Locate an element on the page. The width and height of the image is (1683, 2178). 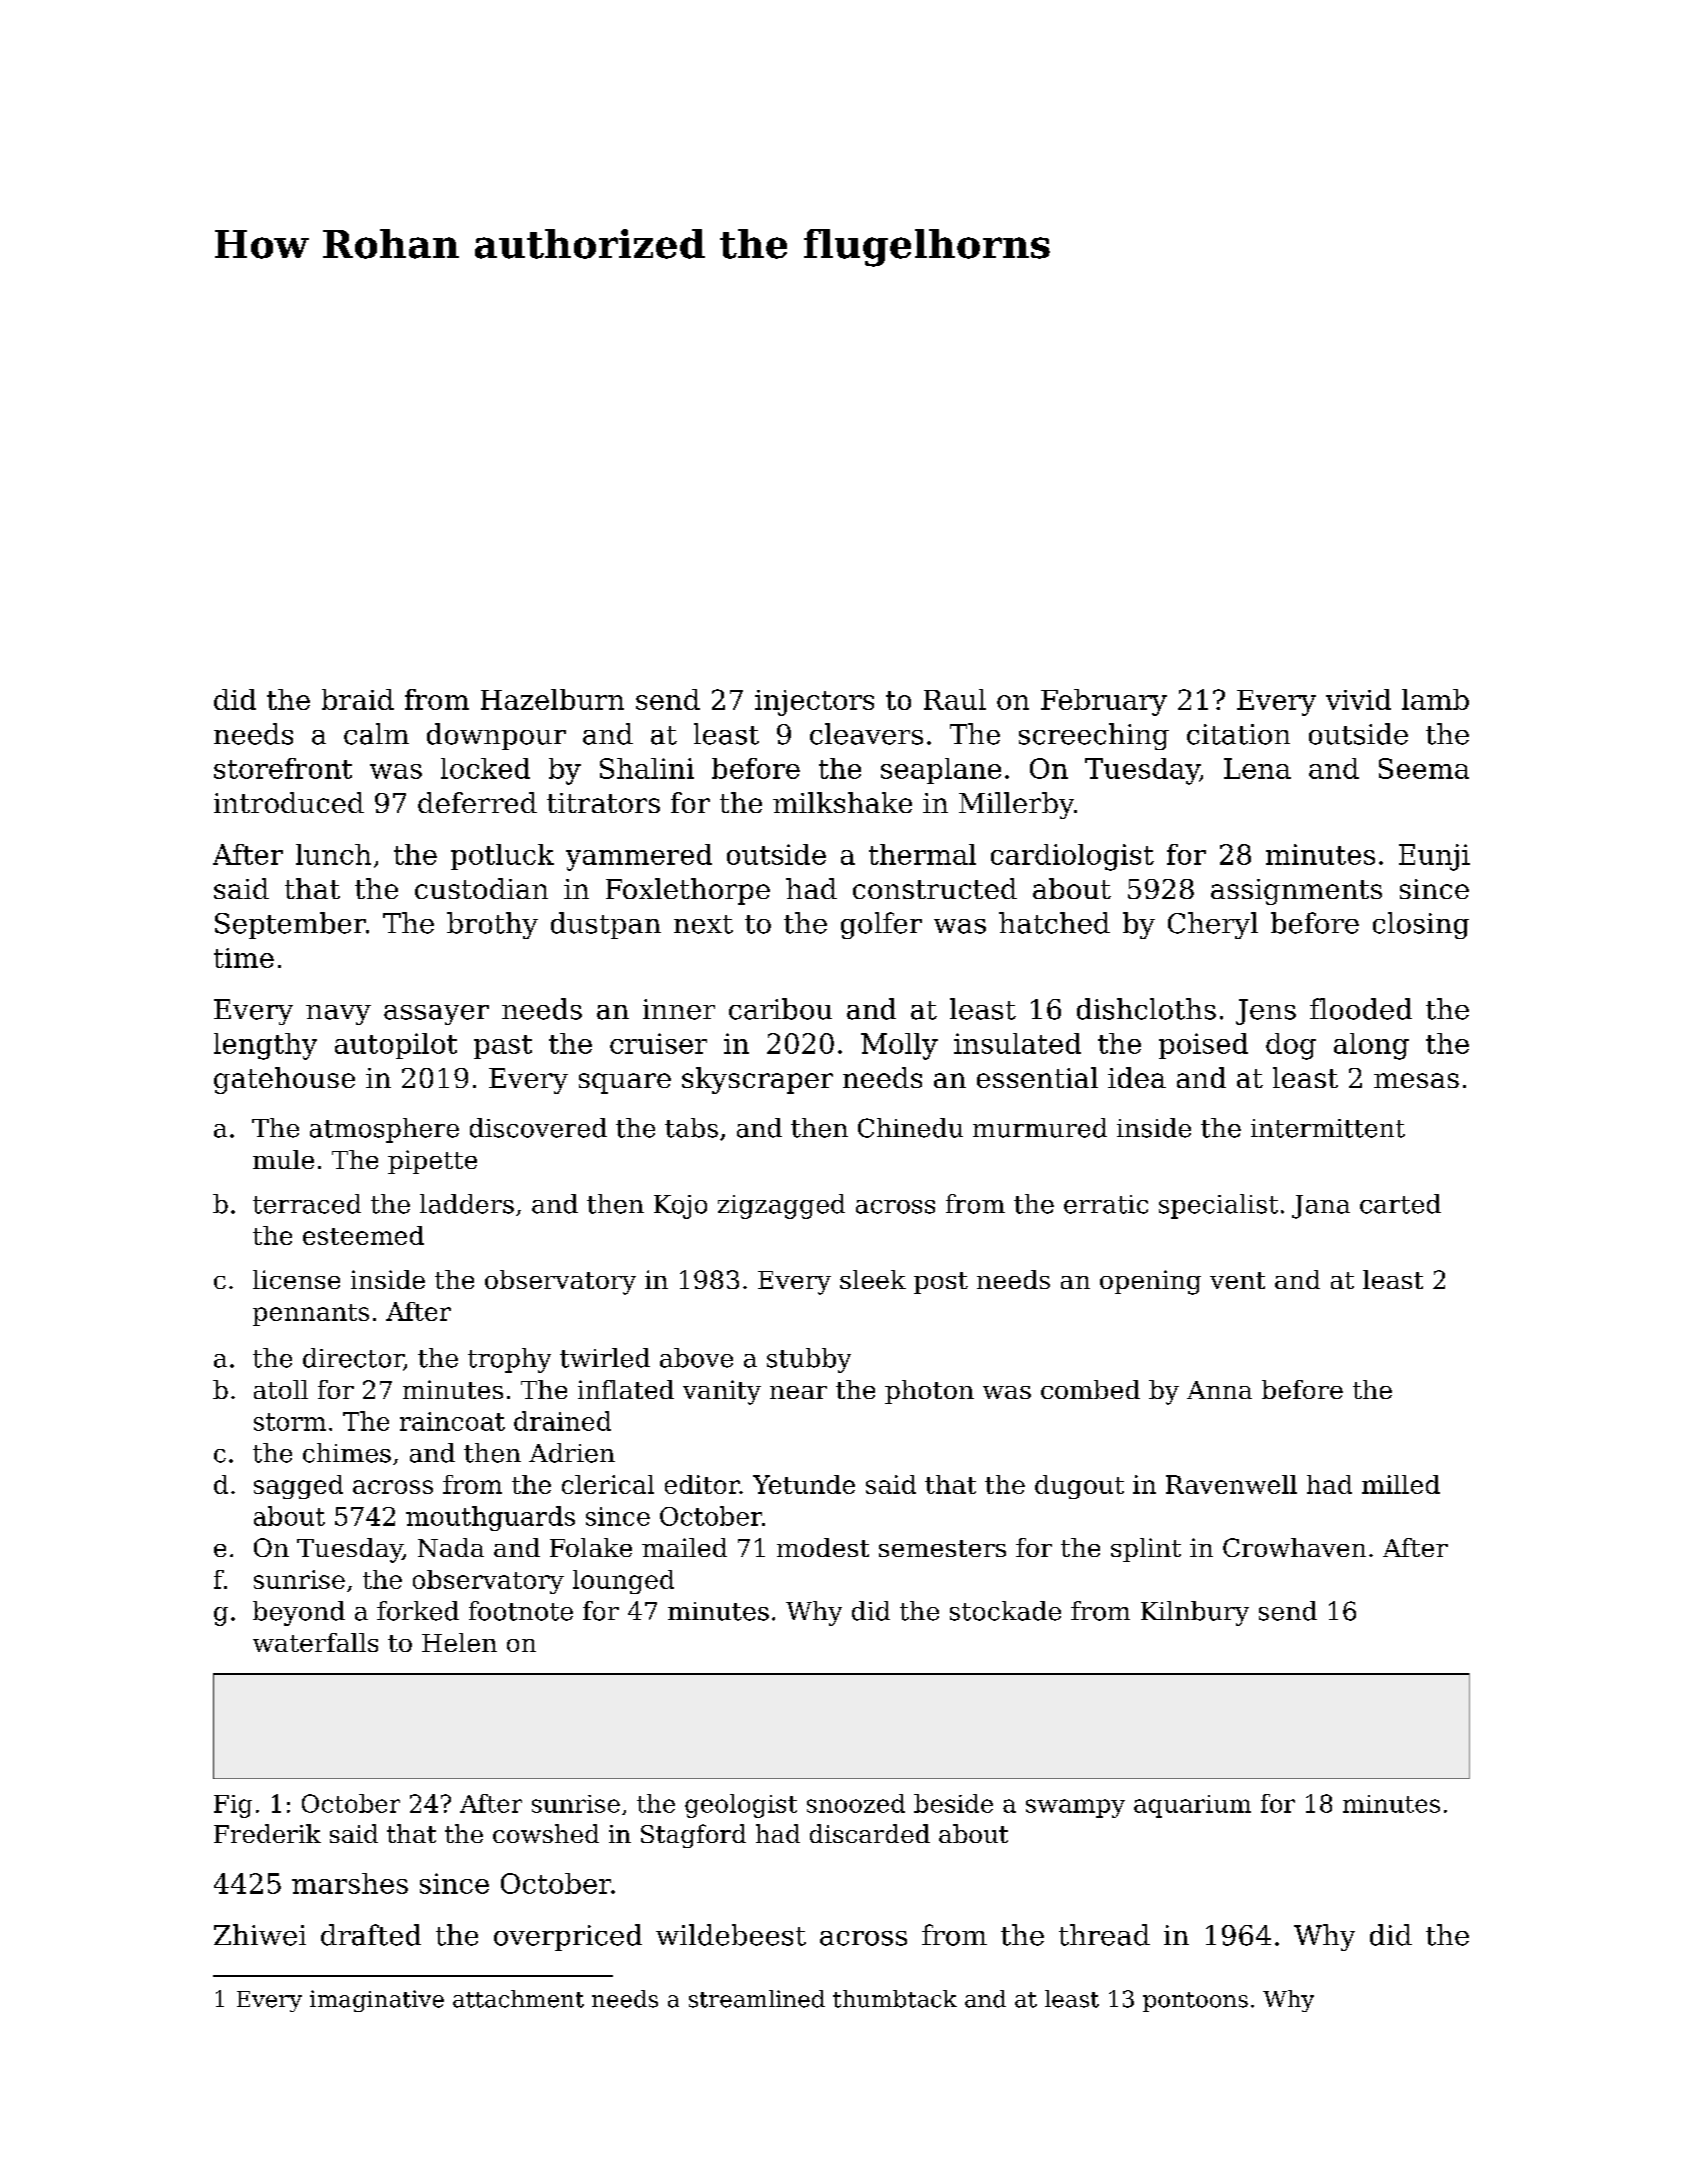
Shalini is located at coordinates (647, 768).
